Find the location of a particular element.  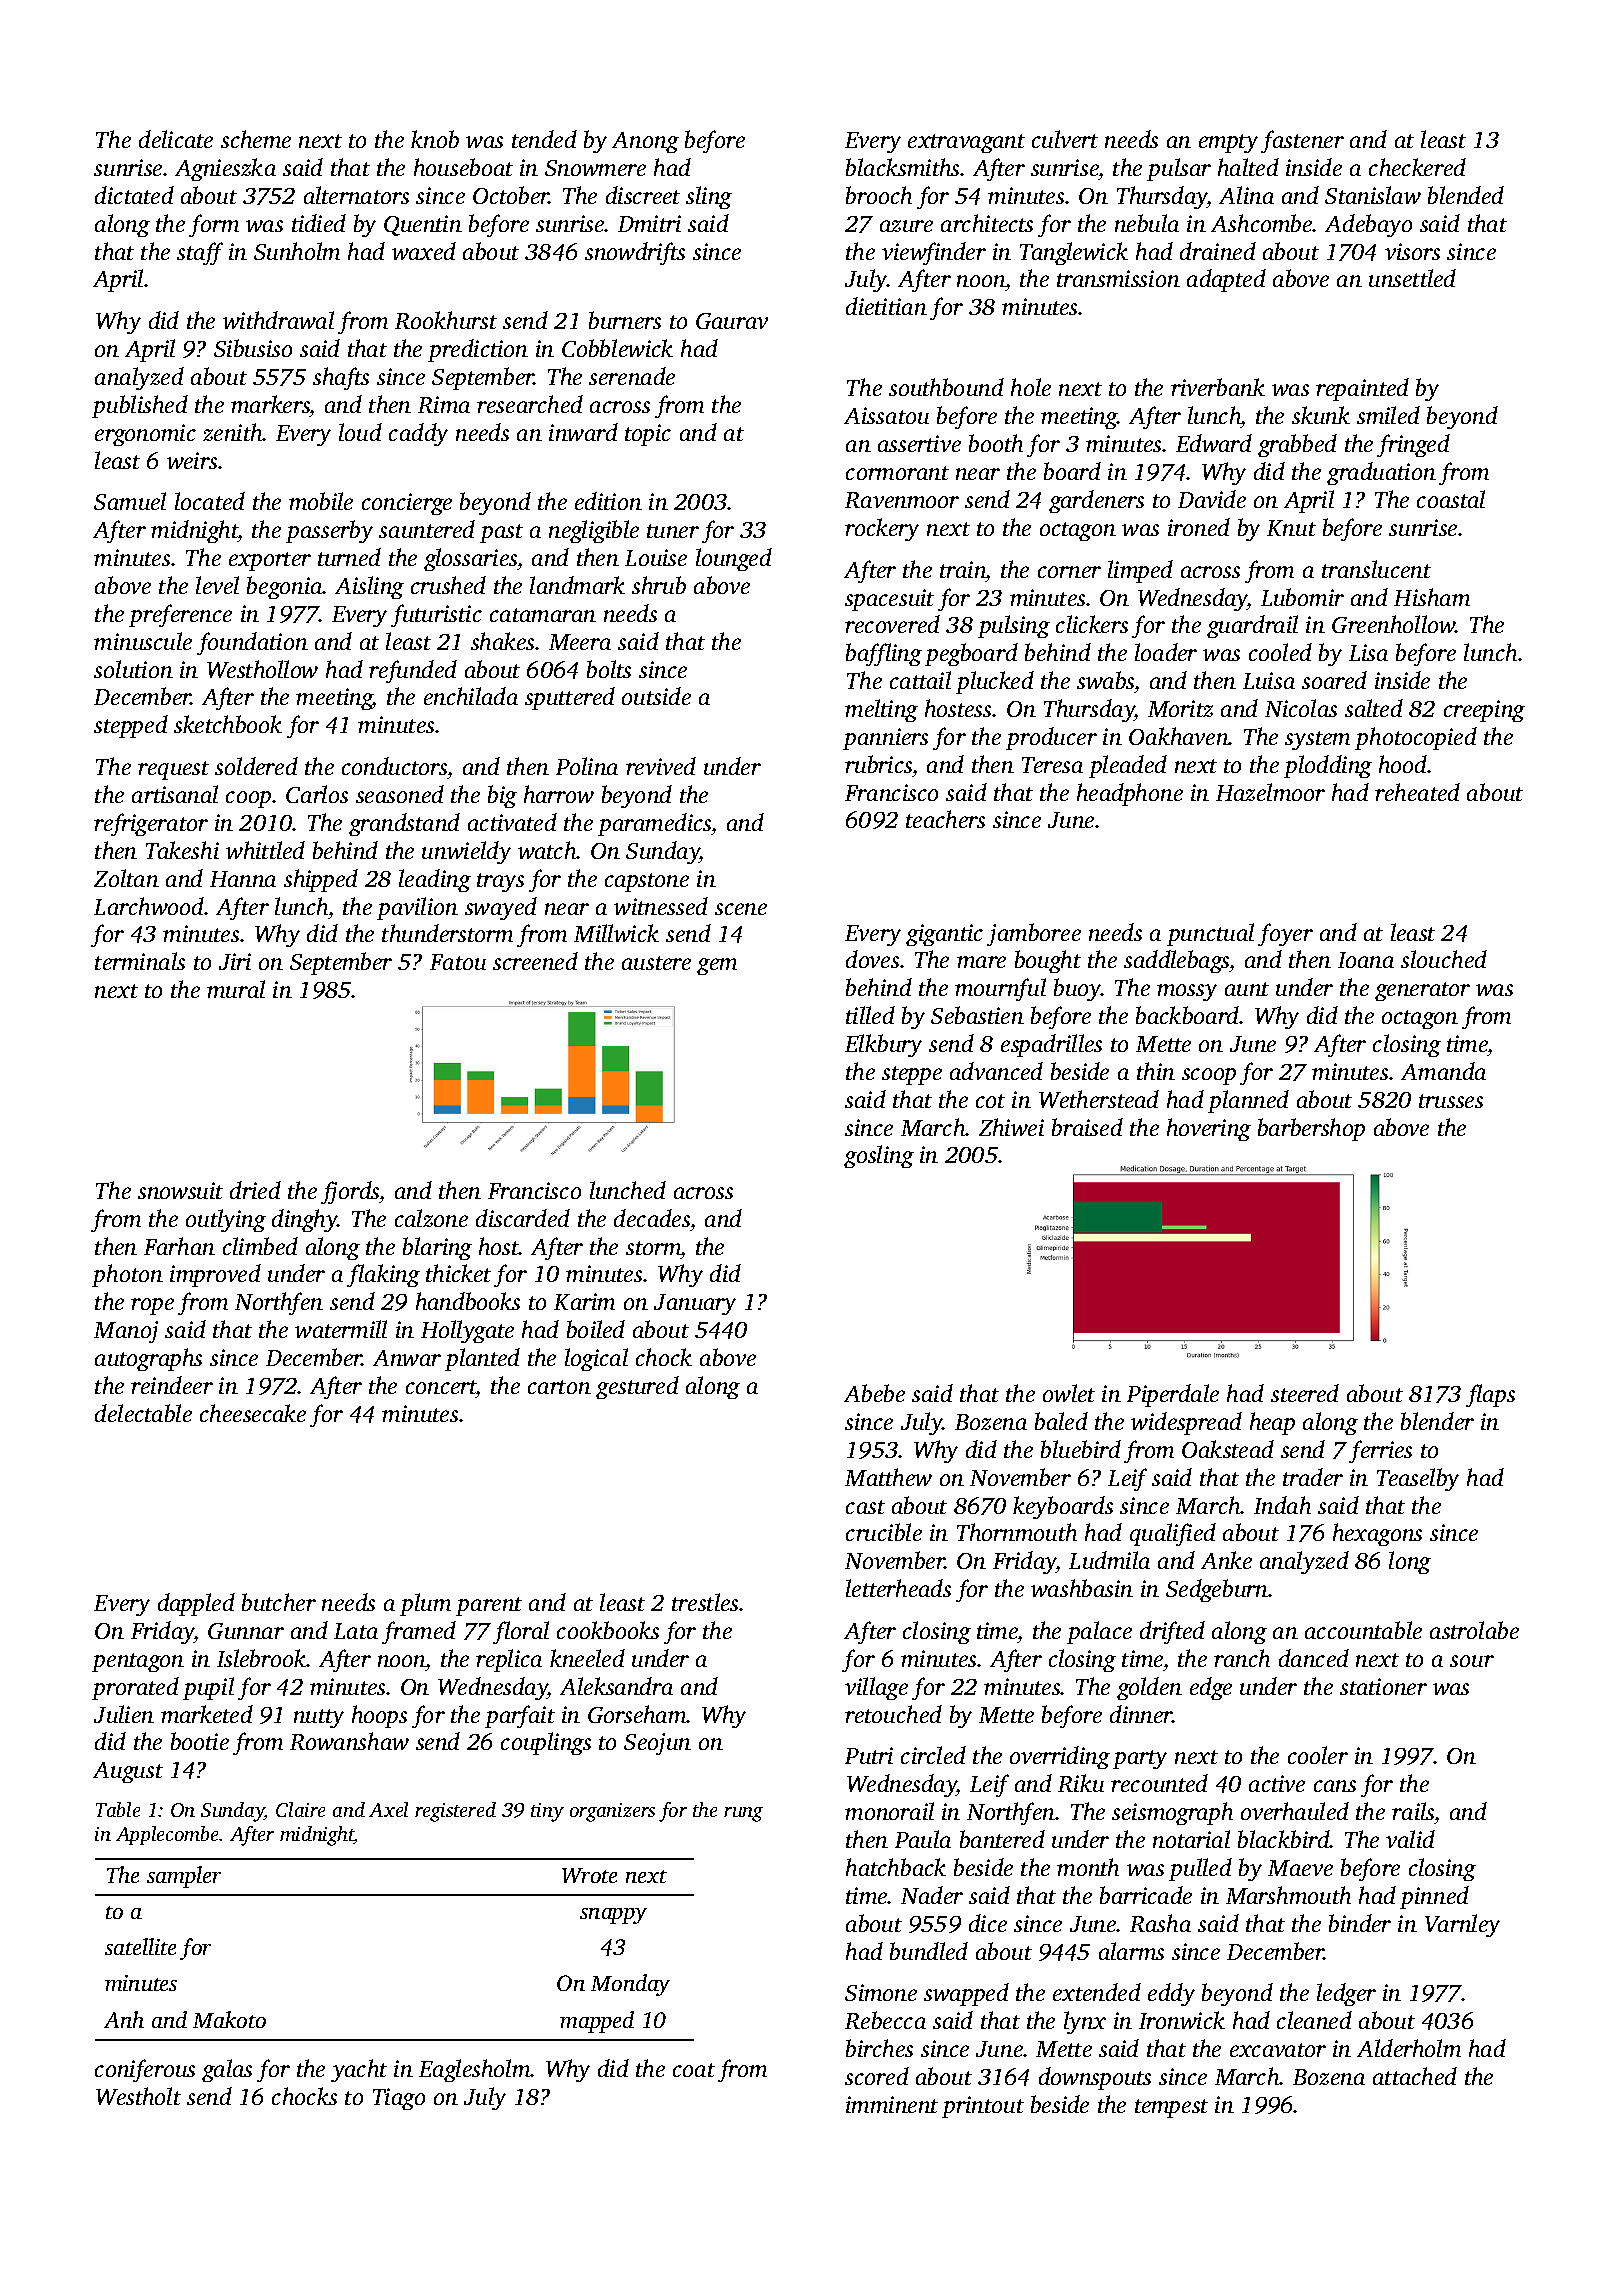

fringed is located at coordinates (1413, 445).
